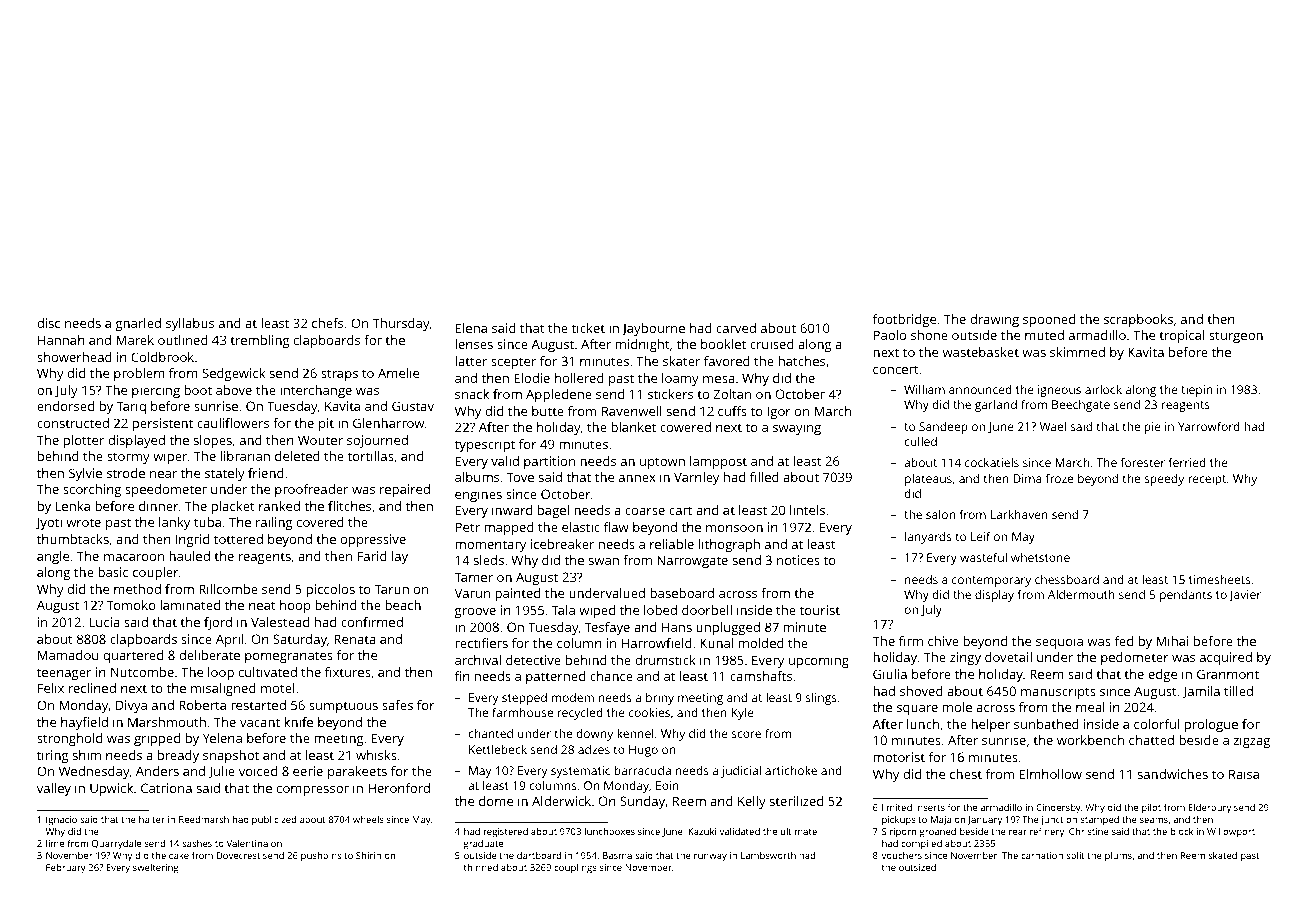 Image resolution: width=1308 pixels, height=924 pixels. I want to click on carved, so click(736, 328).
